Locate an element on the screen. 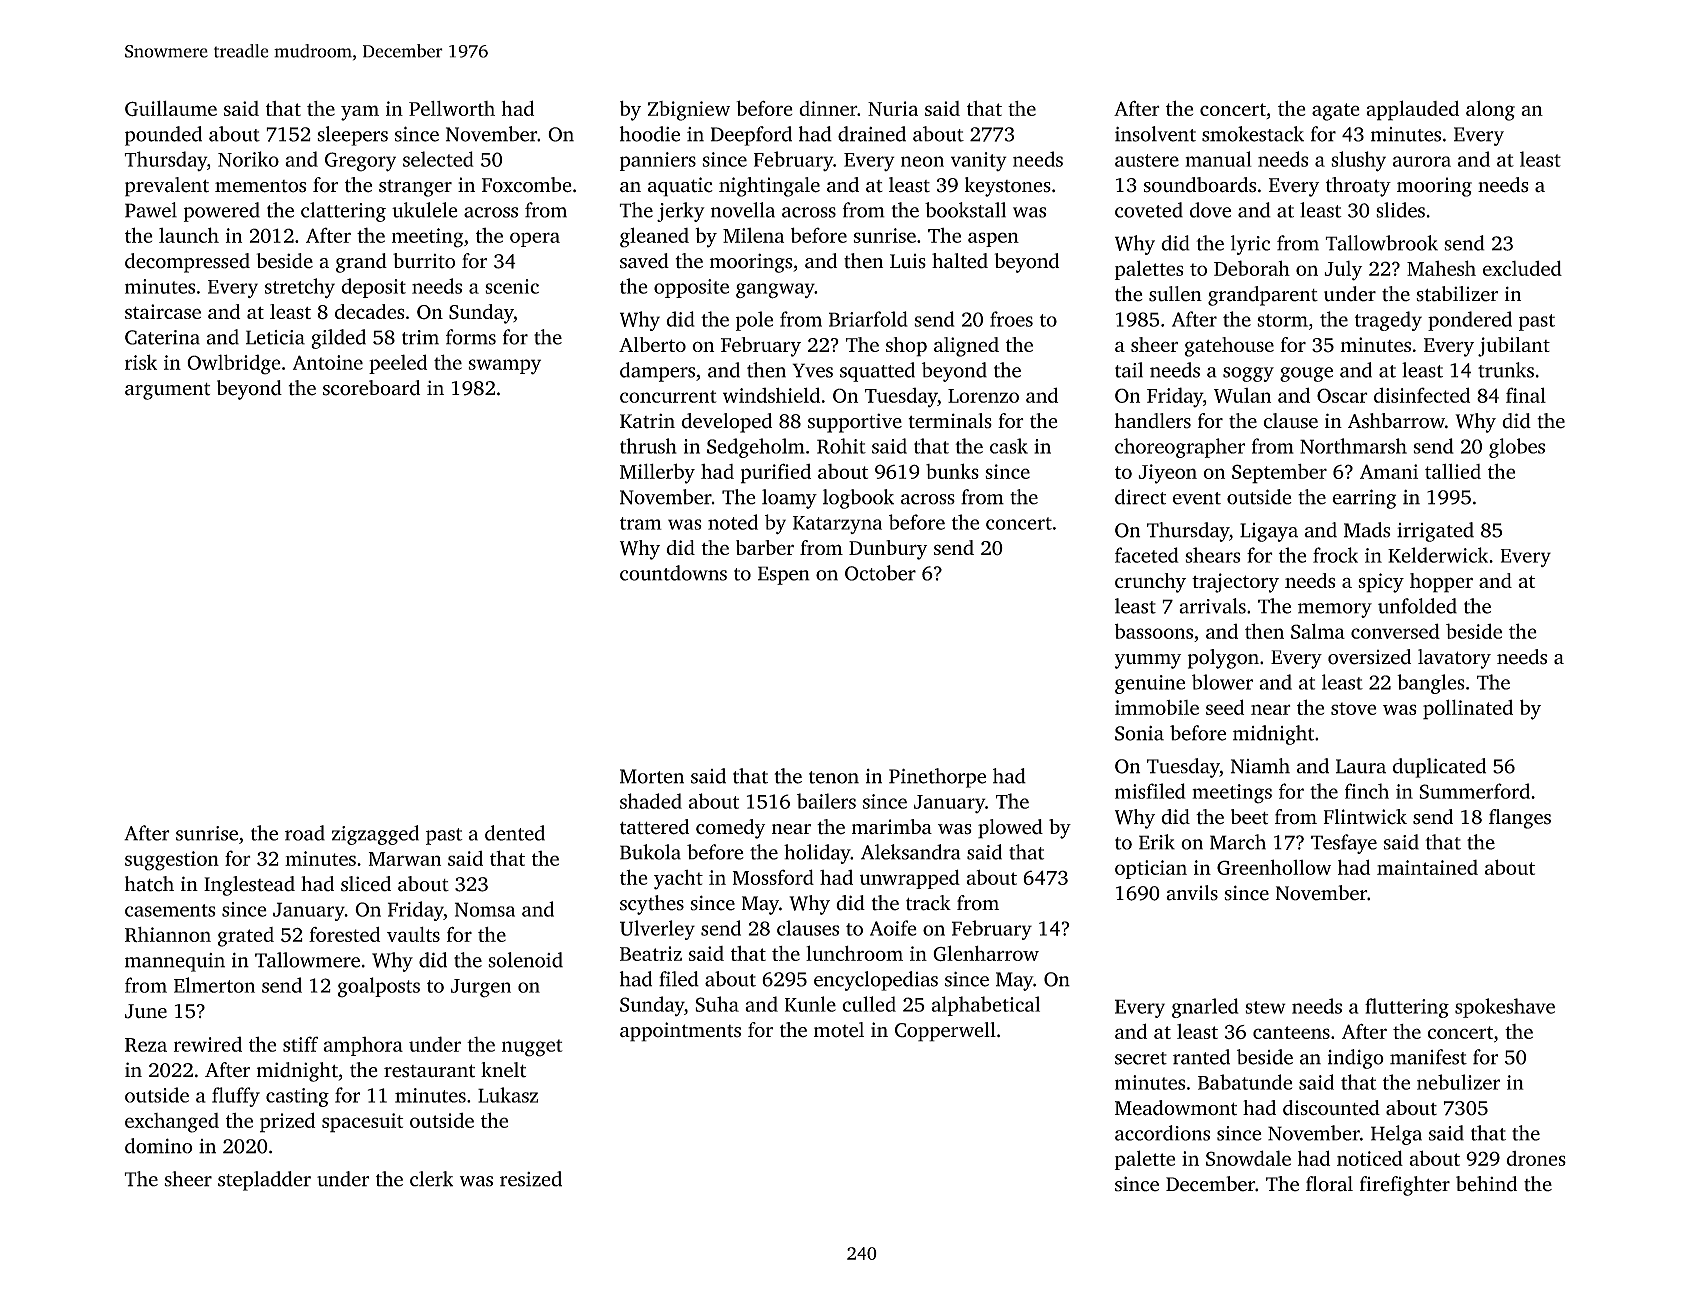 This screenshot has height=1308, width=1693. Kelderwick is located at coordinates (1438, 555).
